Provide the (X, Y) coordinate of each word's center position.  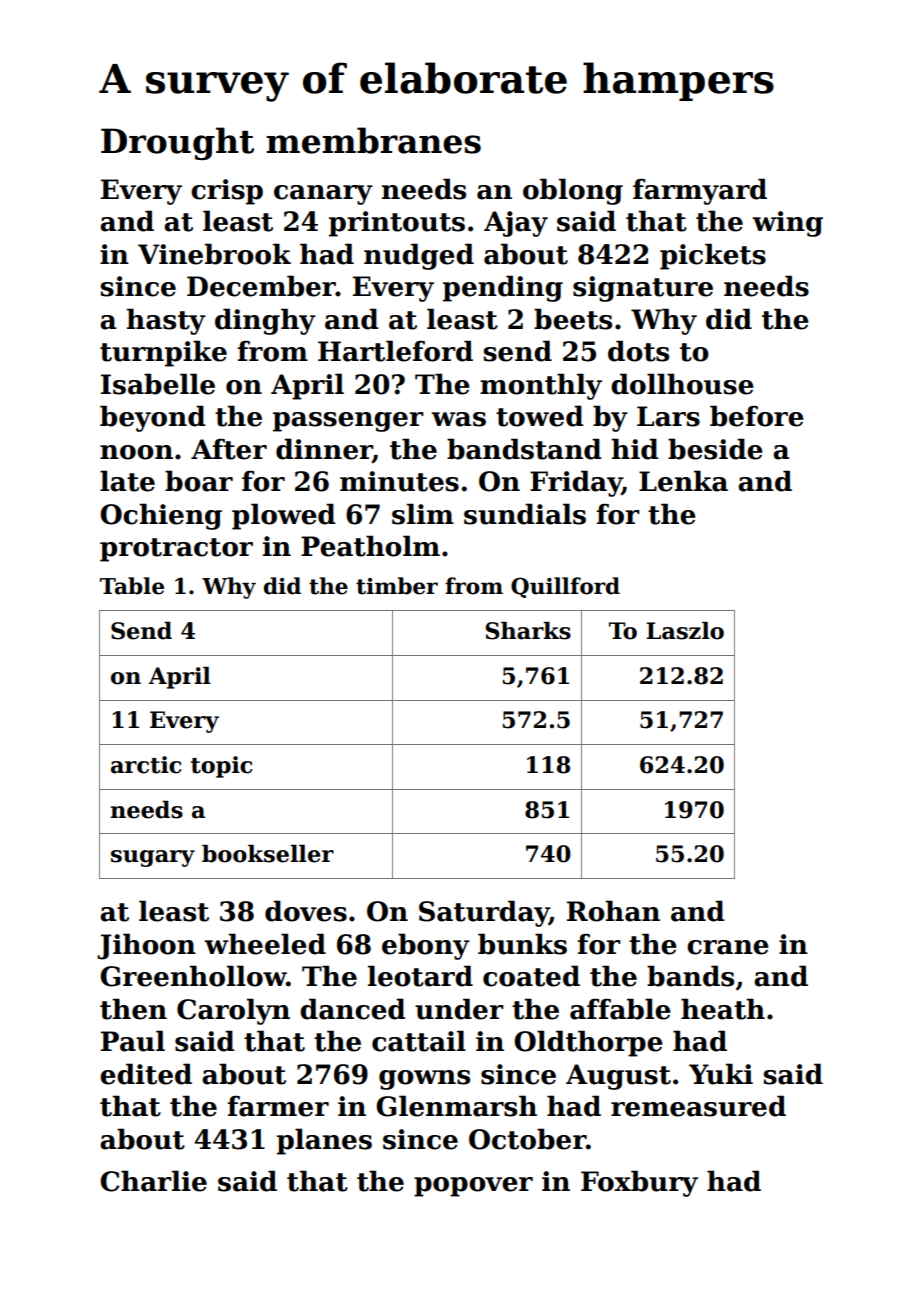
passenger (348, 422)
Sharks (528, 631)
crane (728, 947)
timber (397, 586)
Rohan (613, 911)
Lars (668, 416)
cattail (419, 1041)
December (261, 286)
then (133, 1009)
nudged (419, 256)
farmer (278, 1106)
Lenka (683, 481)
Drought (177, 143)
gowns (424, 1080)
